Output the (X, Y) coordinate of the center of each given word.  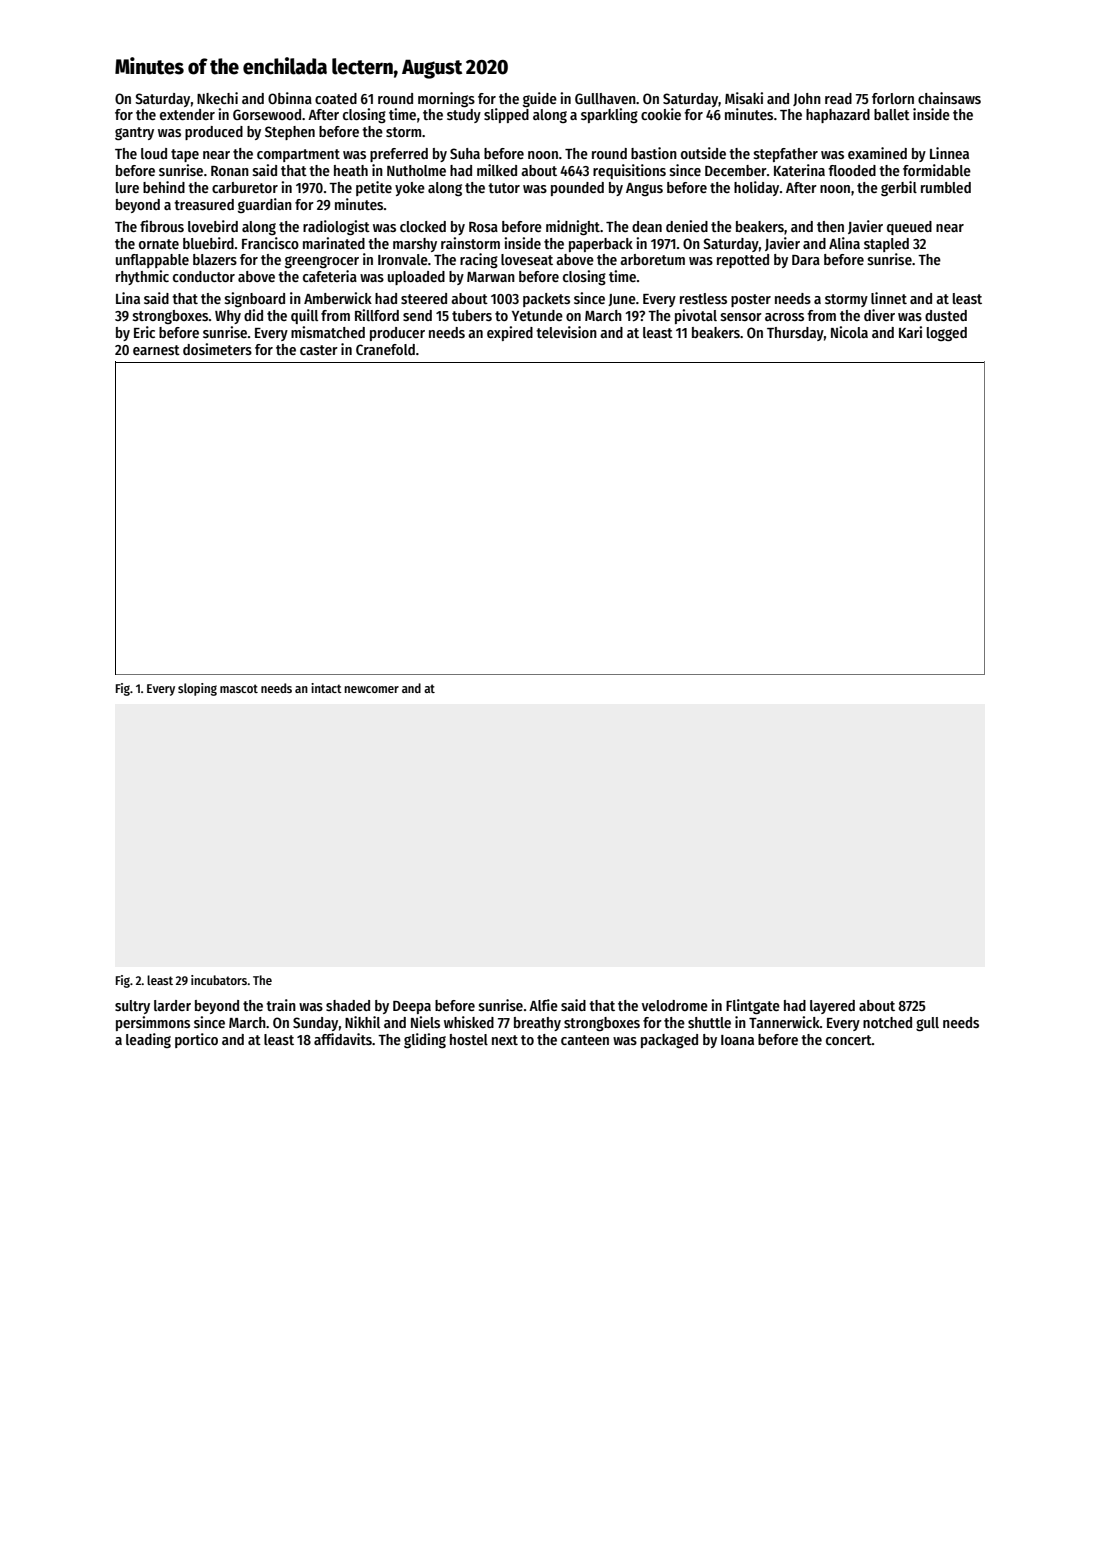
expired (510, 333)
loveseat (527, 259)
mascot (239, 688)
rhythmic (142, 277)
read (838, 98)
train (281, 1005)
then (830, 226)
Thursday (795, 334)
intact (326, 688)
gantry (134, 133)
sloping (197, 689)
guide (540, 99)
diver (879, 315)
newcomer (371, 689)
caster (319, 350)
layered (832, 1007)
